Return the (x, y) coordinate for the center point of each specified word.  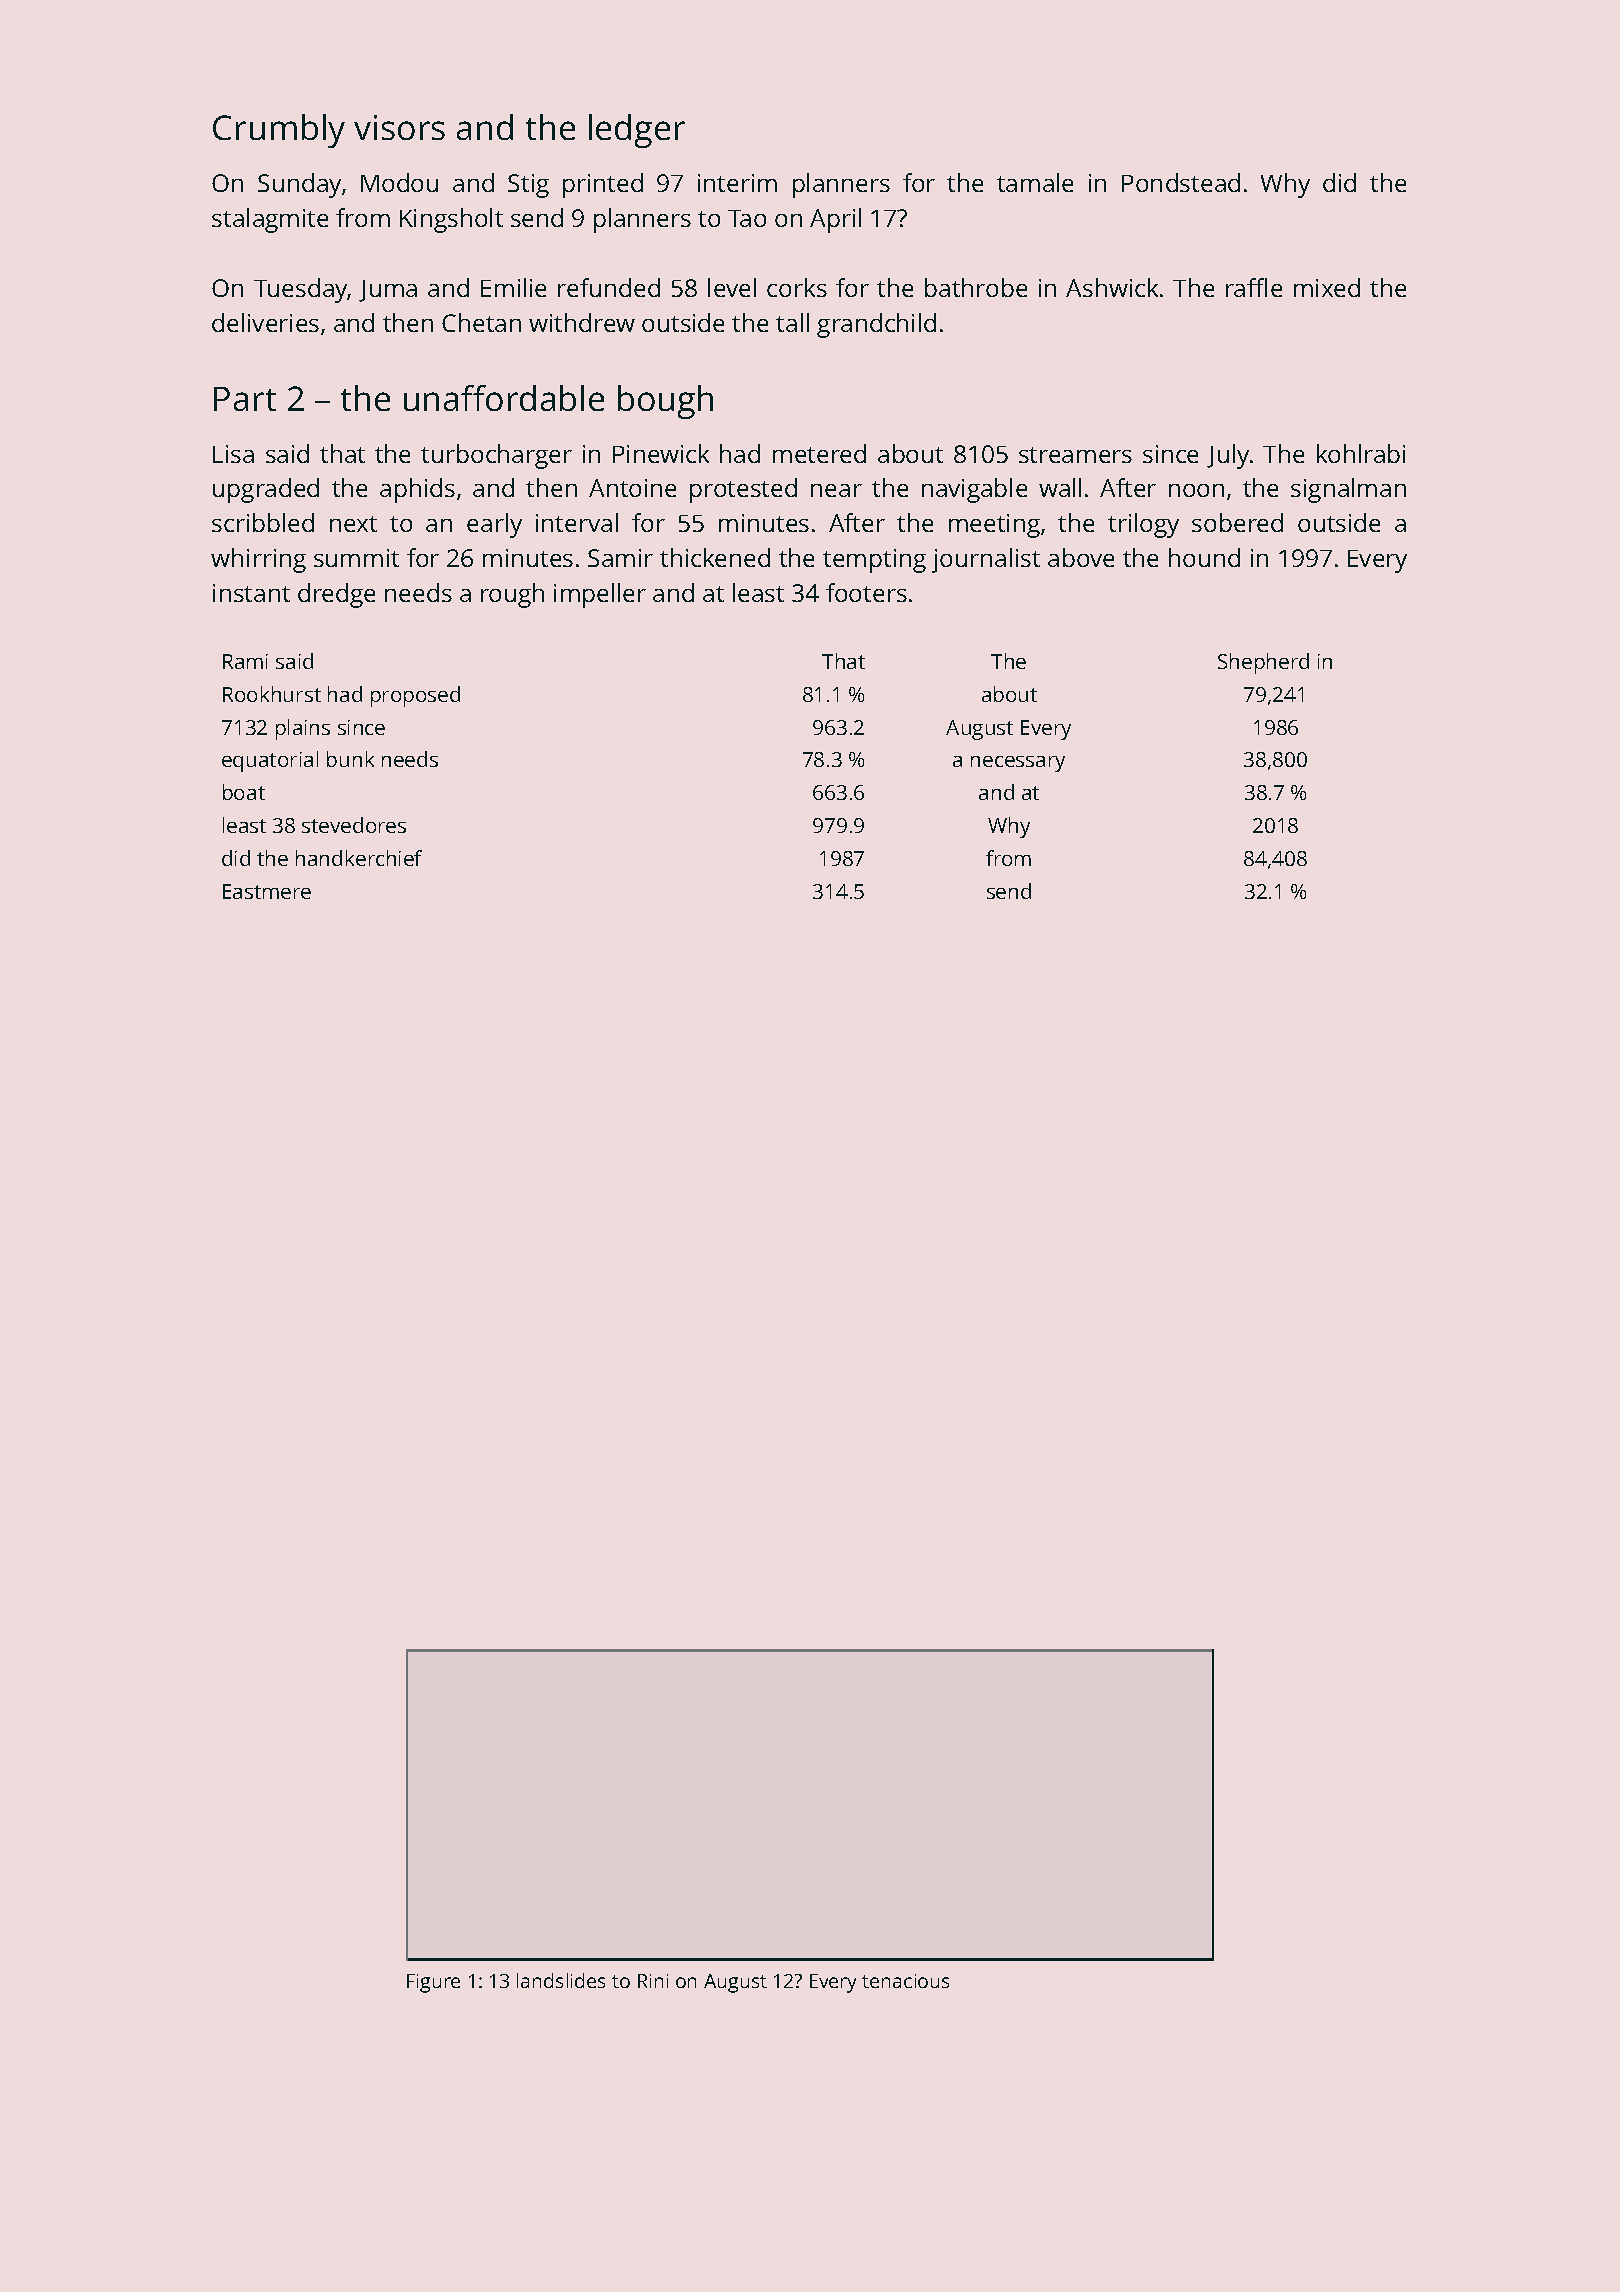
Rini (653, 1981)
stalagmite (270, 220)
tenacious (905, 1981)
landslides (561, 1980)
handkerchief (359, 858)
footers (866, 592)
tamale (1035, 182)
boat (244, 792)
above (1081, 557)
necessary (1018, 764)
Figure (433, 1983)
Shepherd (1263, 663)
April (835, 220)
